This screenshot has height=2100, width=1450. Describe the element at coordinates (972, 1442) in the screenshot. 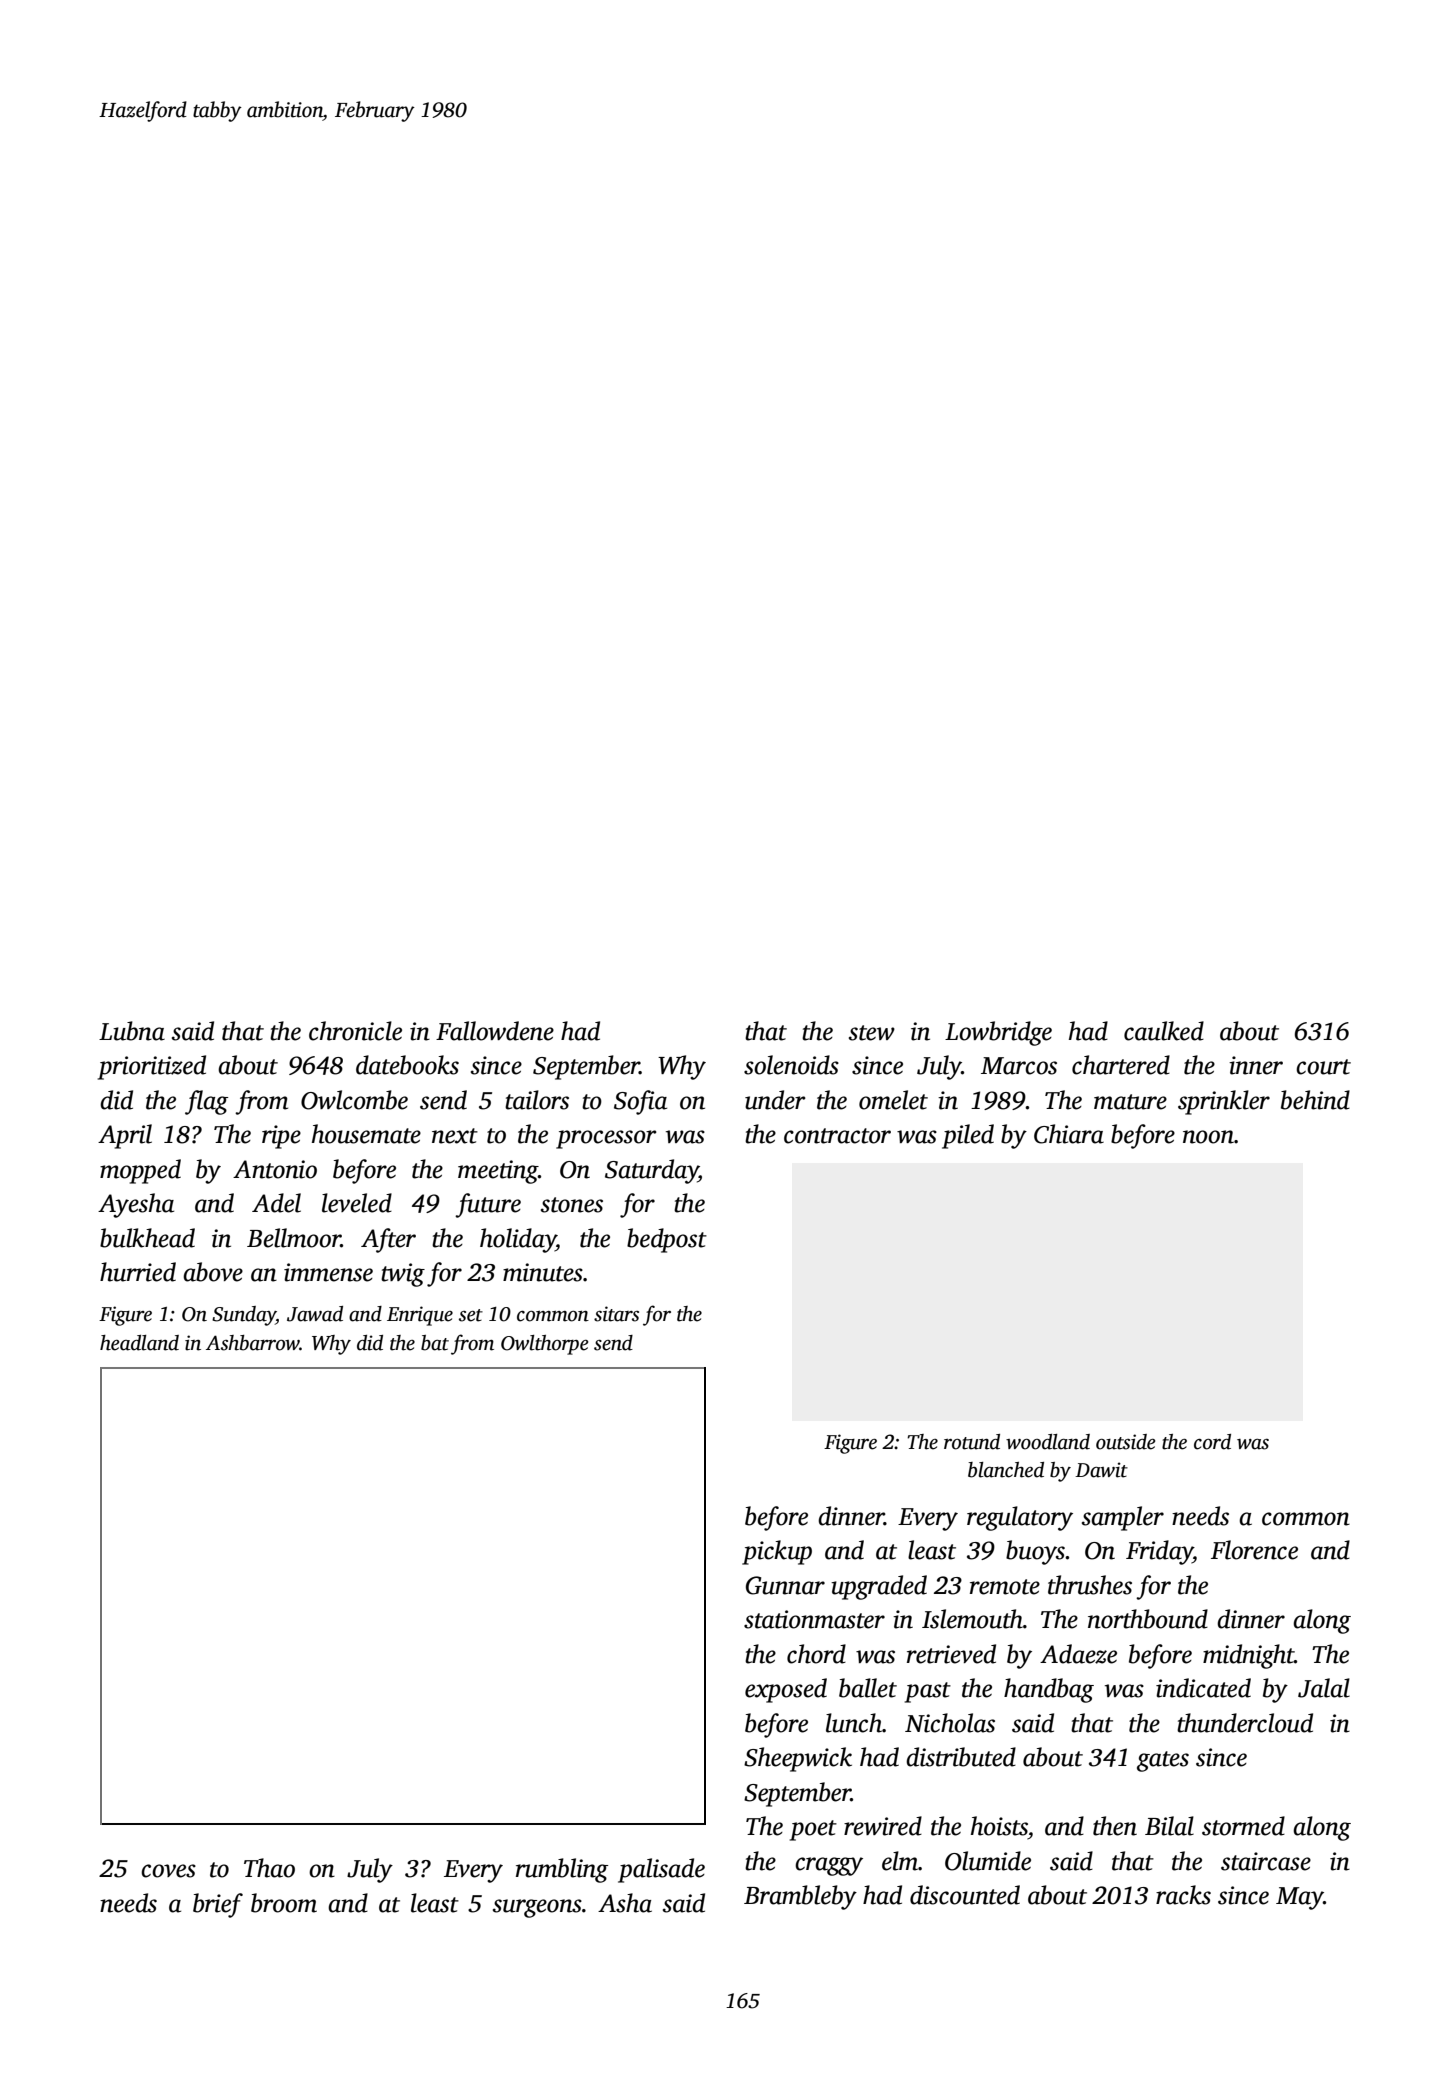

I see `rotund` at that location.
